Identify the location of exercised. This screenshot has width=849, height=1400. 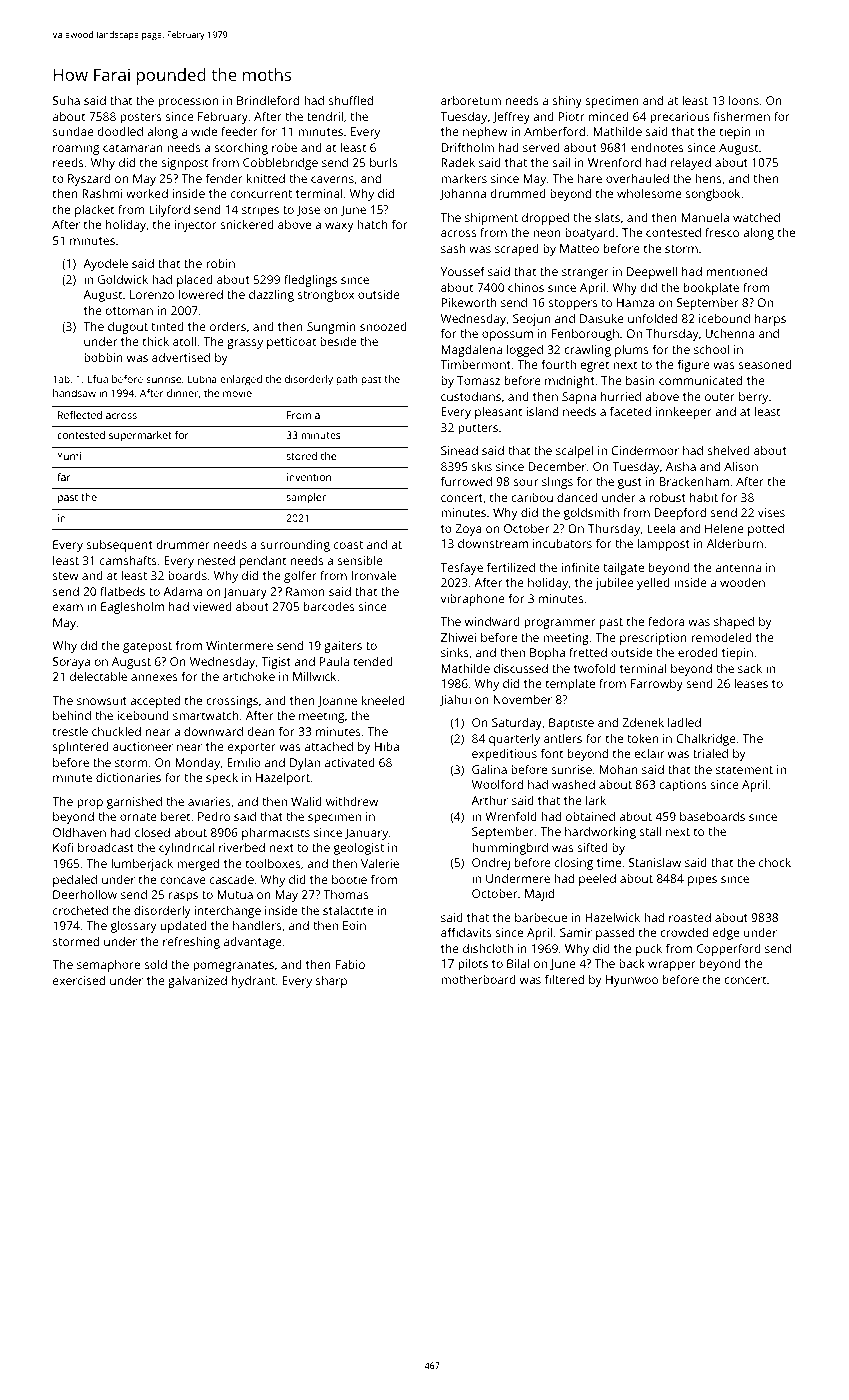
(79, 980).
